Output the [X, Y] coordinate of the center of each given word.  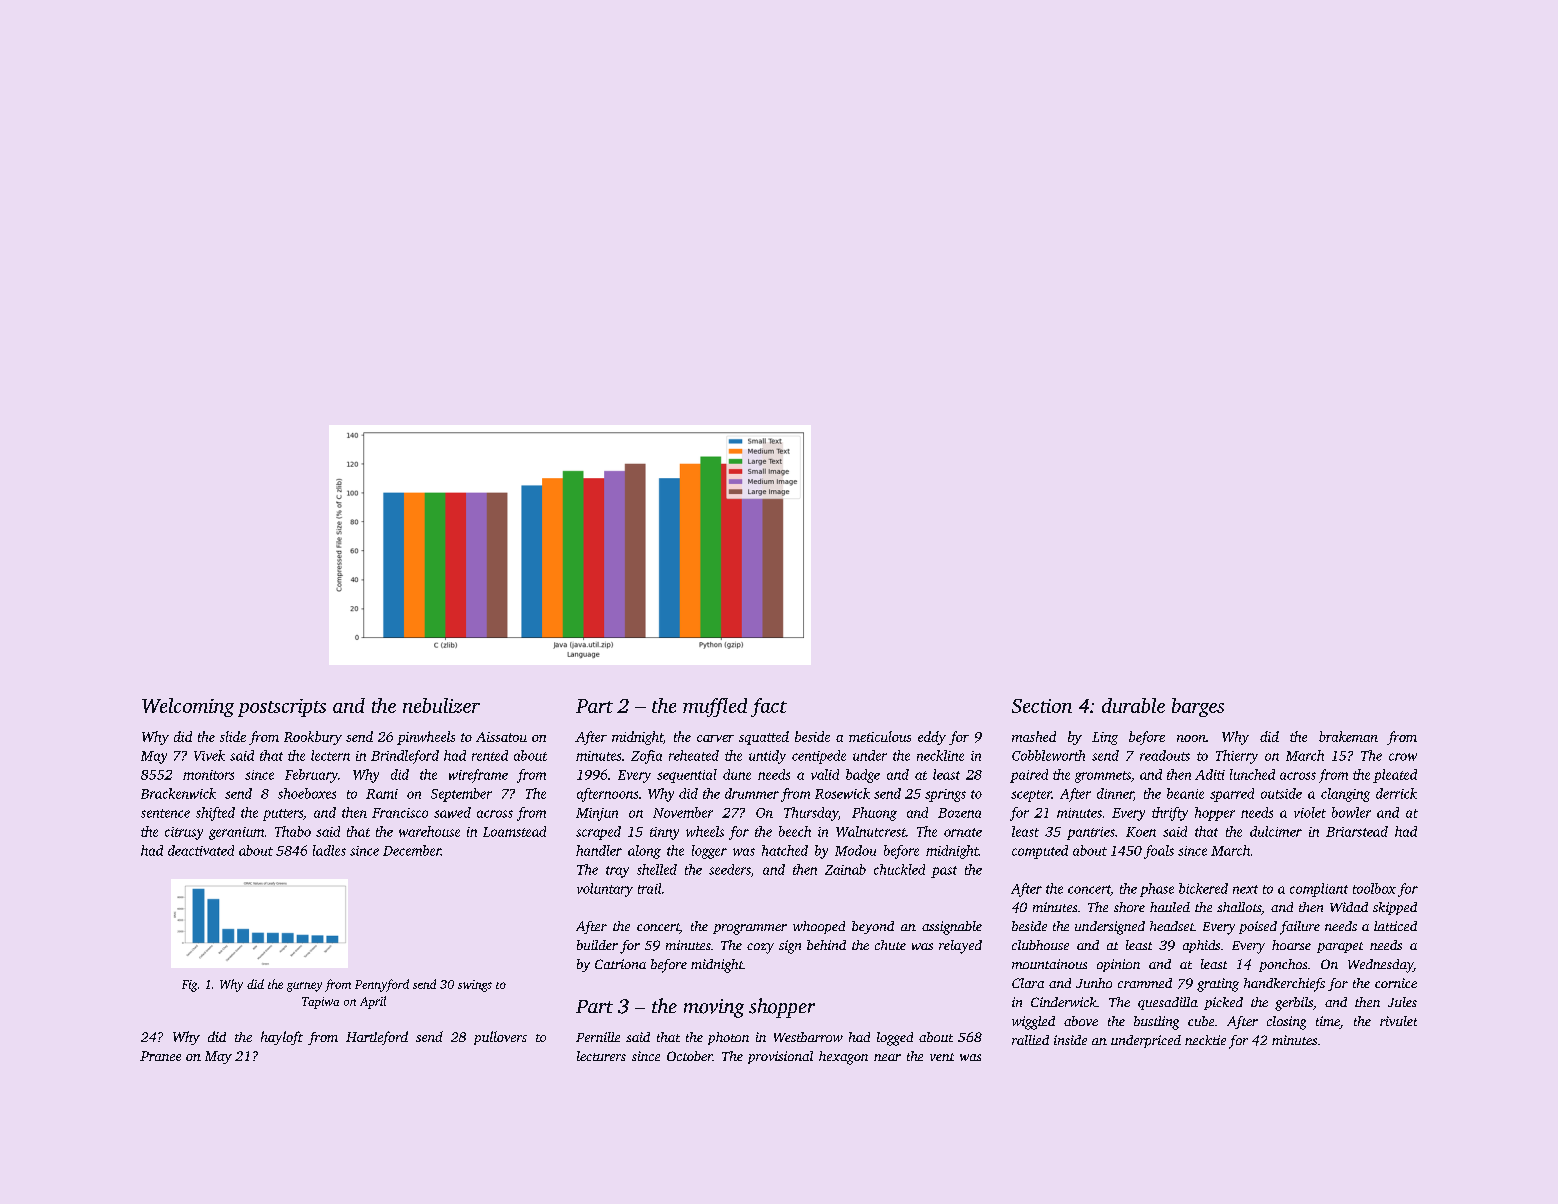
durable [1133, 705]
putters [283, 815]
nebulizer [441, 705]
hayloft [282, 1038]
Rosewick [842, 793]
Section [1042, 706]
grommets [1103, 777]
